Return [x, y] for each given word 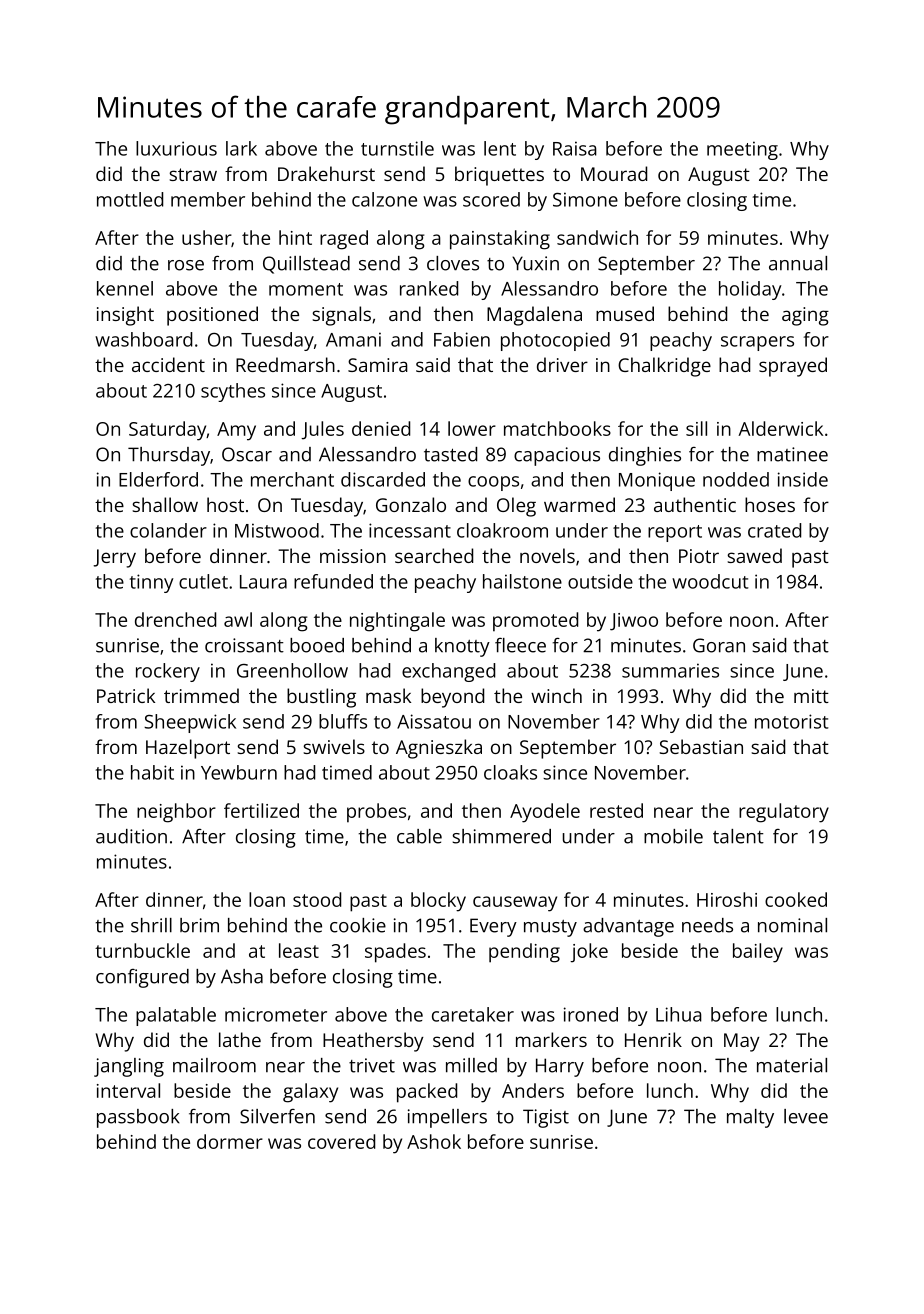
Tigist [546, 1118]
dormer [230, 1141]
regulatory [784, 813]
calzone [384, 199]
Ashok [434, 1141]
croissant [244, 645]
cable [419, 836]
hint [295, 237]
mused [625, 313]
